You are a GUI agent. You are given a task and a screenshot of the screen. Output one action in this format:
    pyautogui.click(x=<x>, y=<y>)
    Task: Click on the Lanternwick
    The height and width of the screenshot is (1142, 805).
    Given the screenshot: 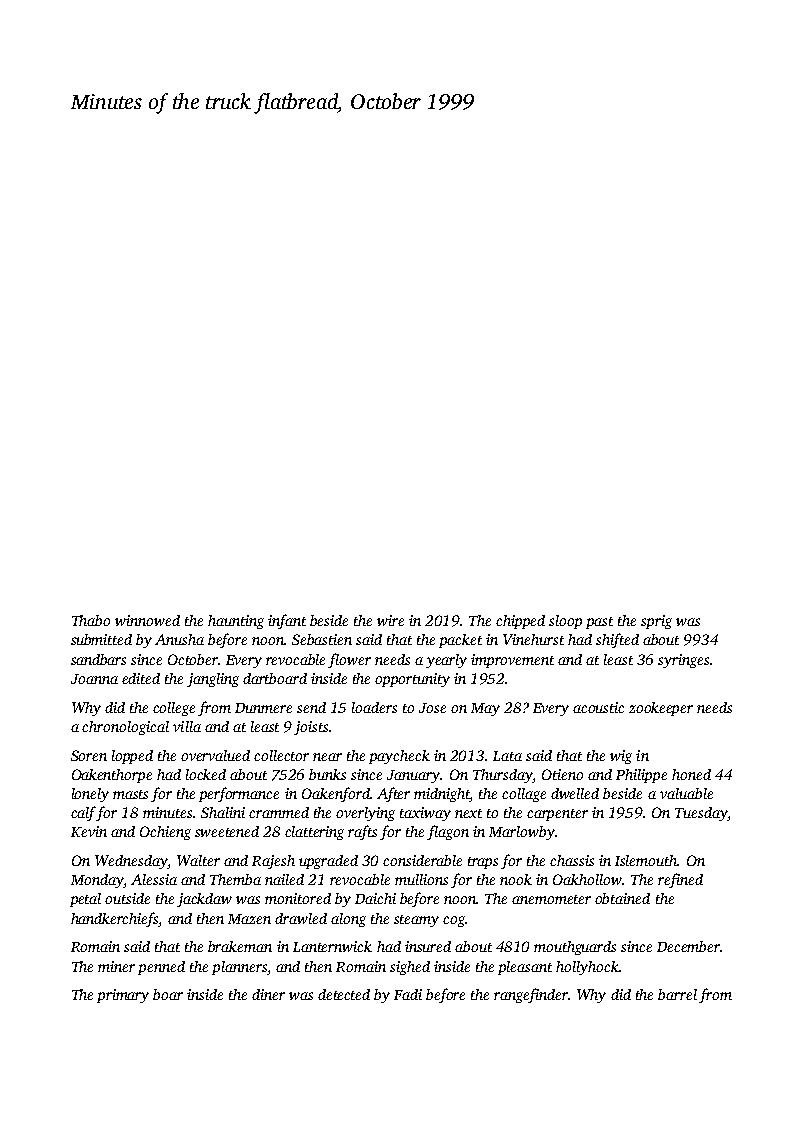 What is the action you would take?
    pyautogui.click(x=332, y=946)
